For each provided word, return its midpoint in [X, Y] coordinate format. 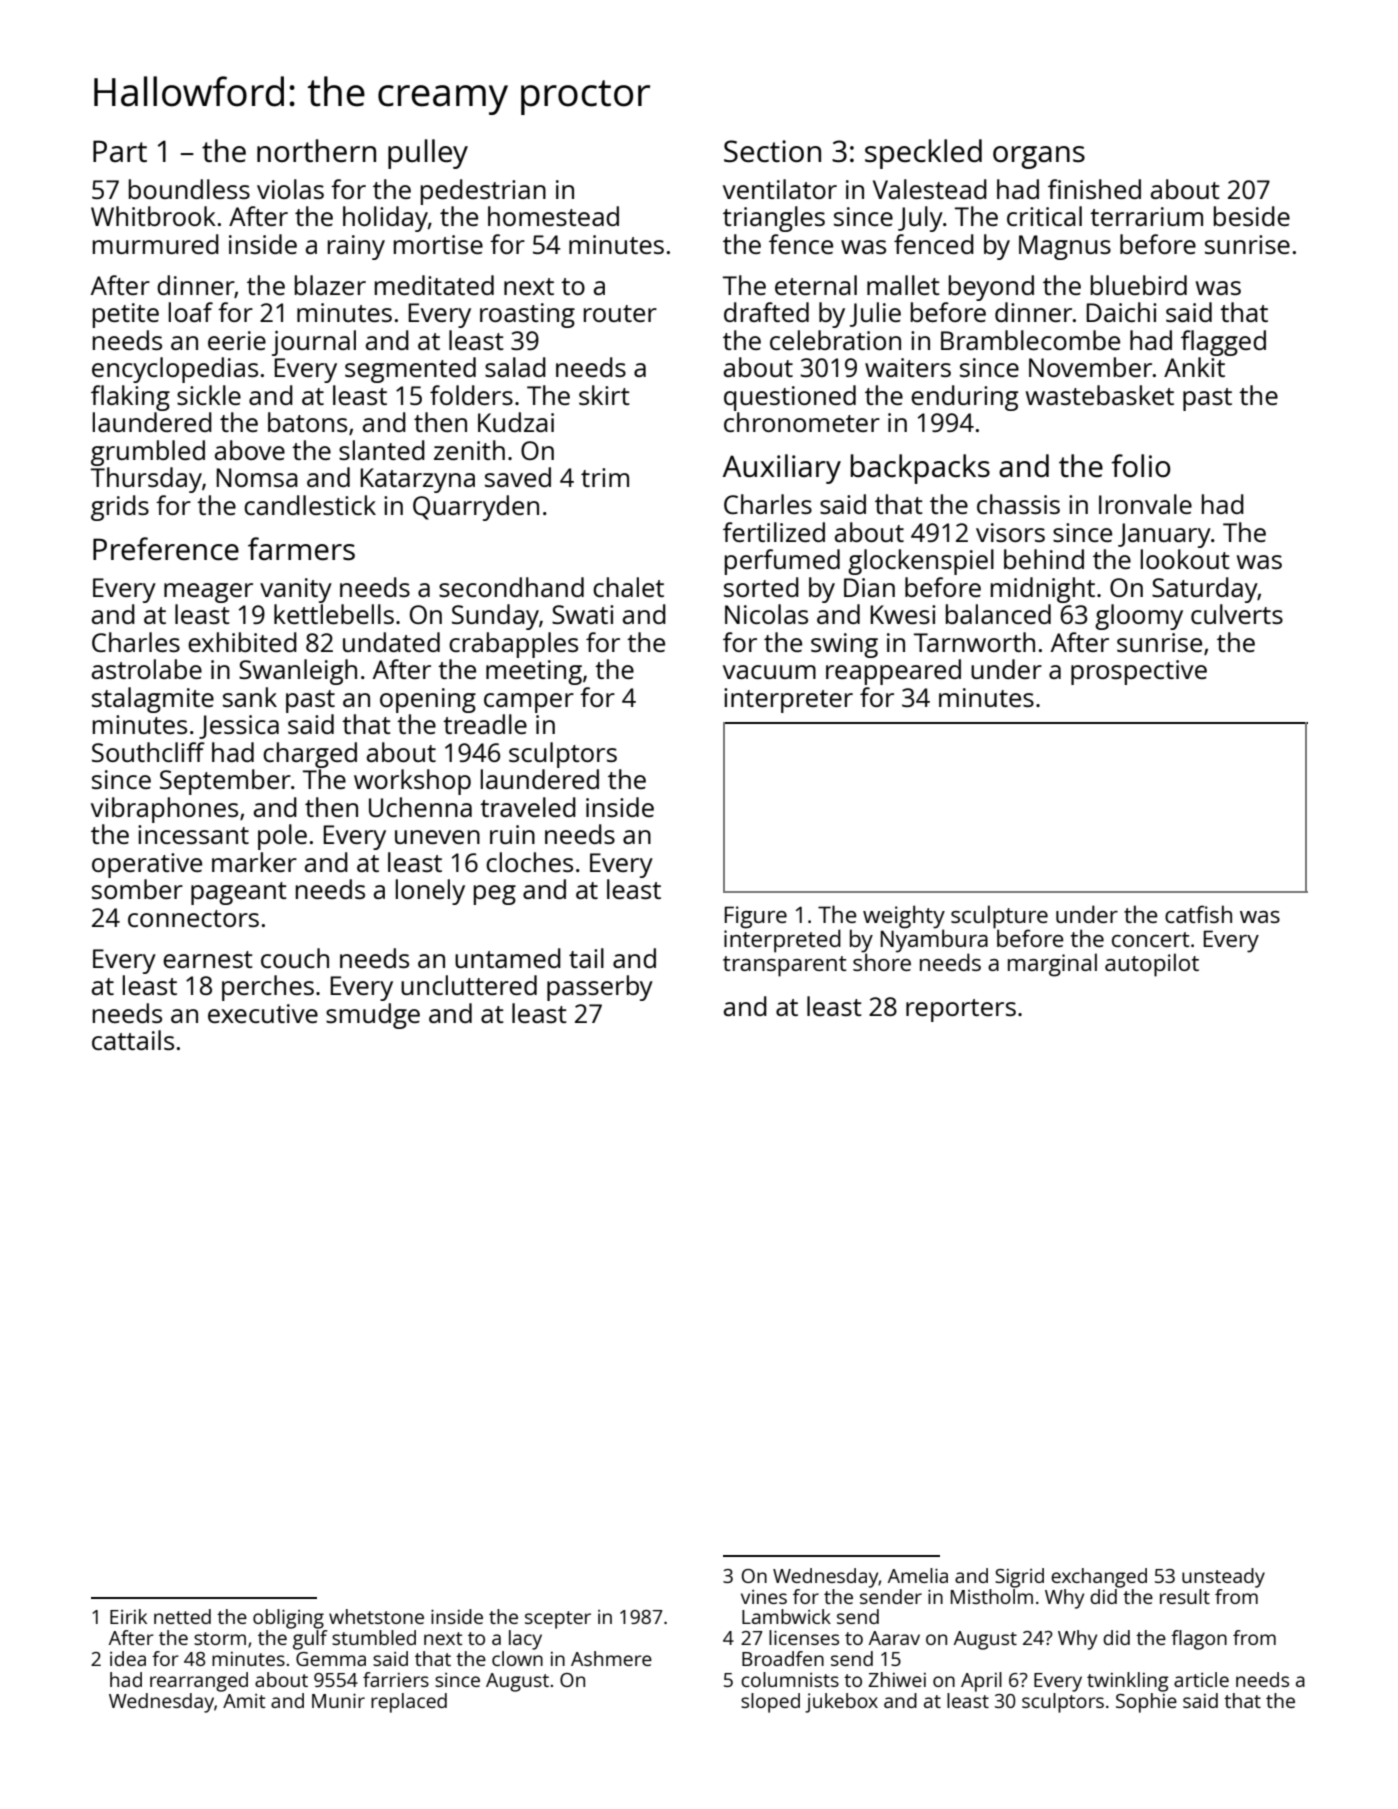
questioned [790, 398]
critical [1044, 216]
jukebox [841, 1703]
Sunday [495, 617]
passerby [600, 988]
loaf [191, 312]
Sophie [1146, 1703]
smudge [373, 1016]
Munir [338, 1700]
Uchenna [420, 807]
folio [1141, 465]
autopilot [1152, 965]
